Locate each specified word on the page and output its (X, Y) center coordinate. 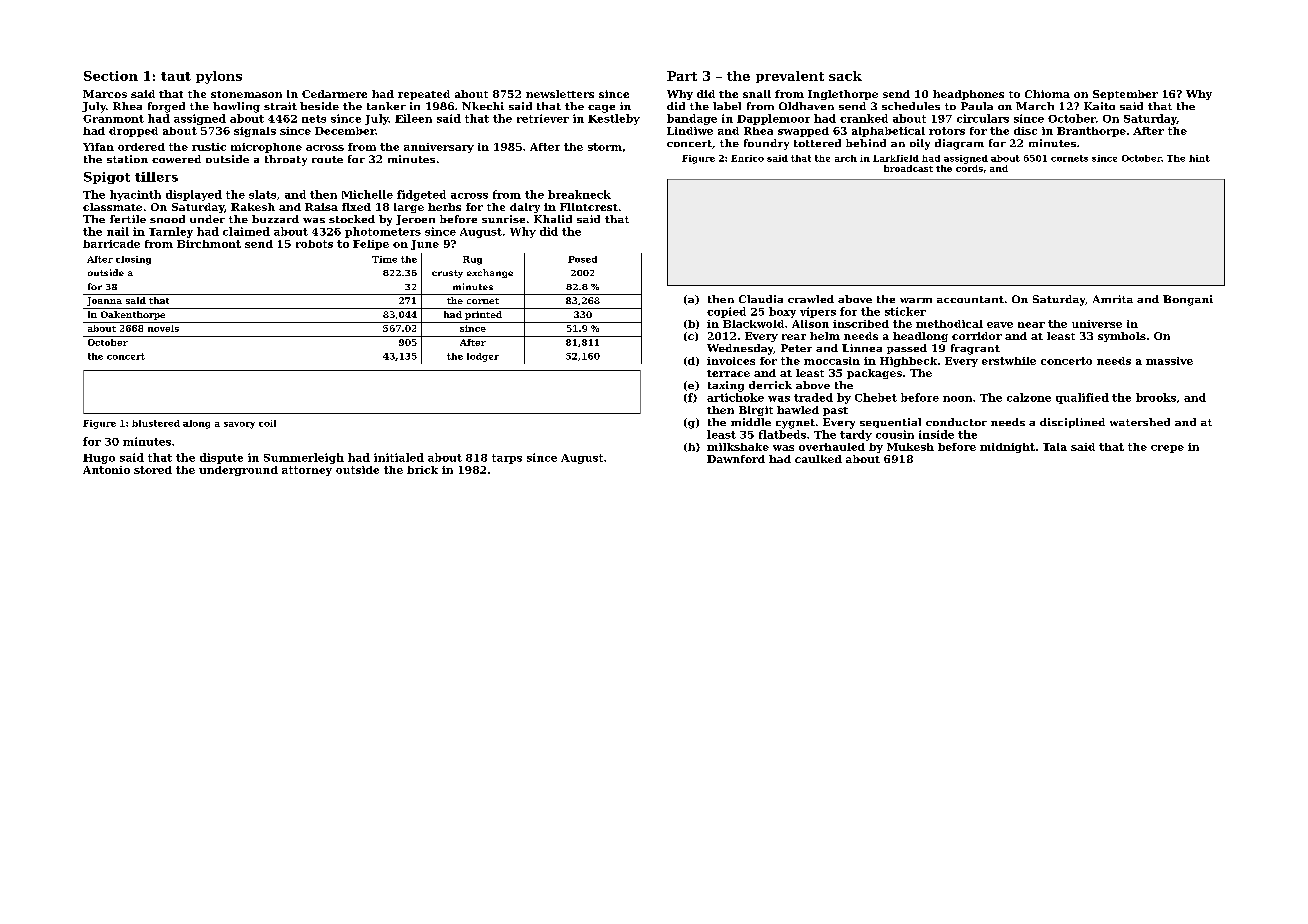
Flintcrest (589, 207)
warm (916, 300)
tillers (156, 177)
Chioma (1047, 94)
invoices (731, 361)
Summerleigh (304, 458)
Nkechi (483, 106)
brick (422, 470)
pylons (219, 77)
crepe (1167, 449)
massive (1169, 361)
